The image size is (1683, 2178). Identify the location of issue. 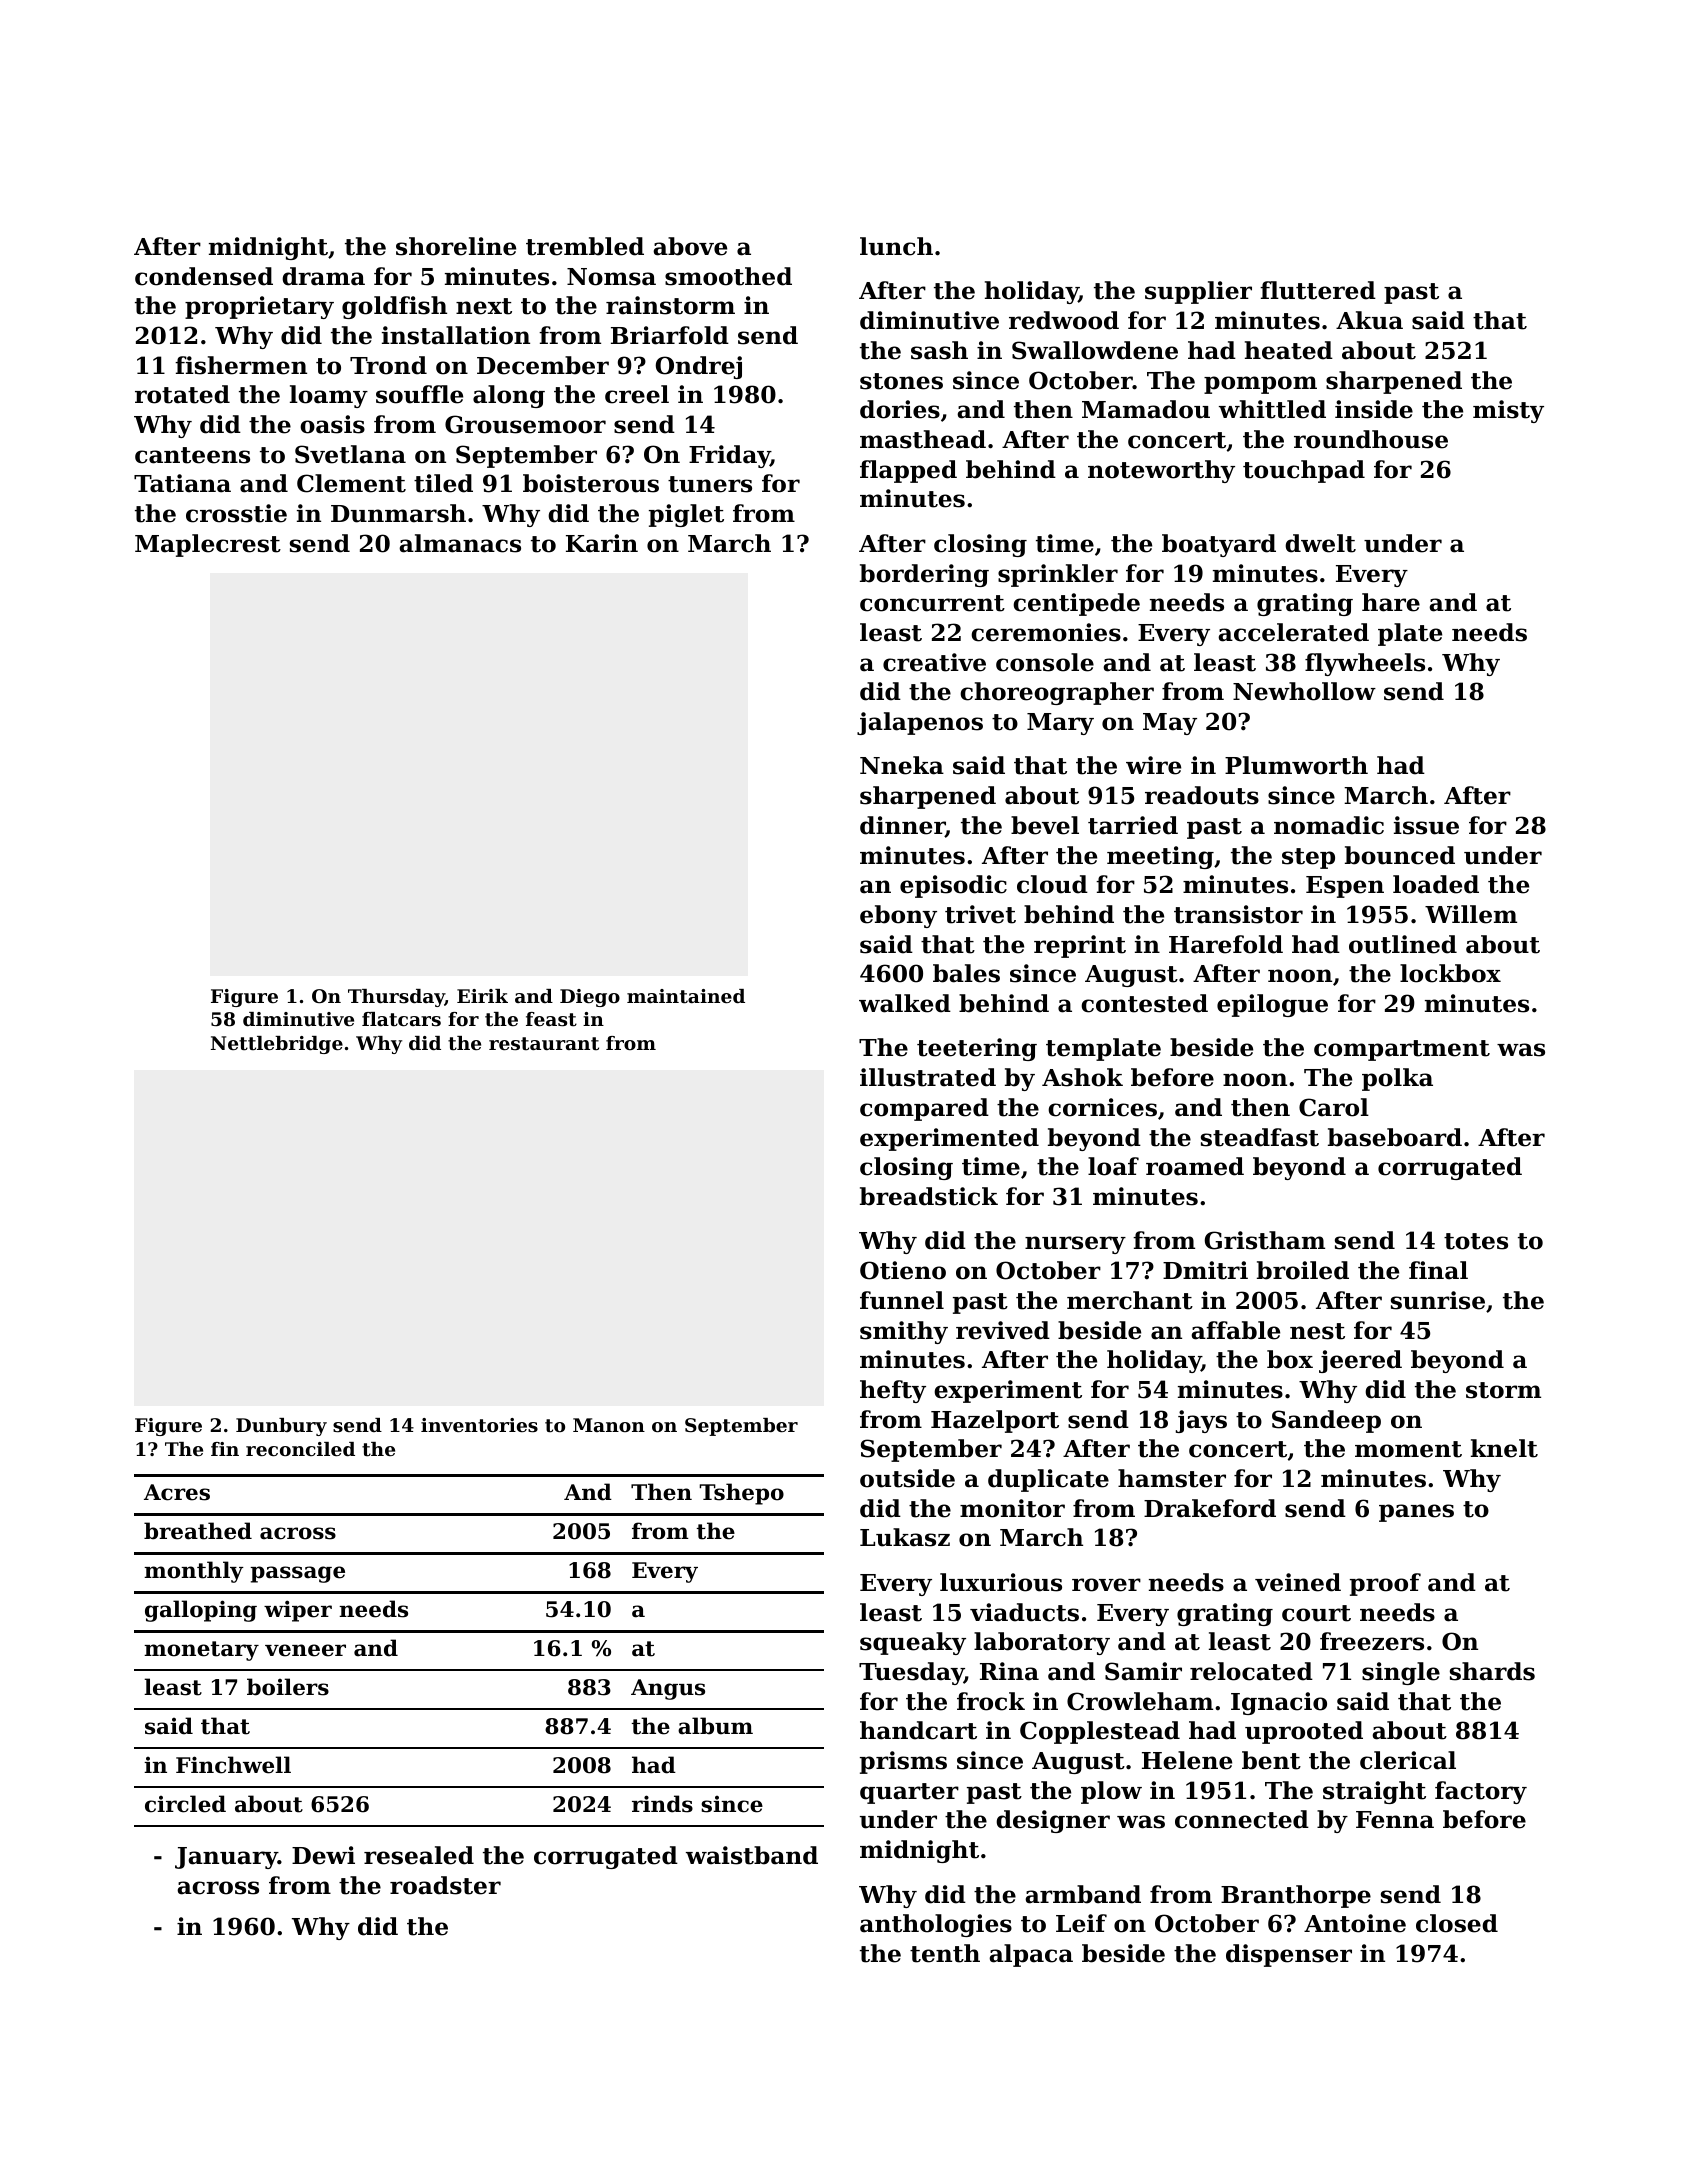
(1426, 825).
